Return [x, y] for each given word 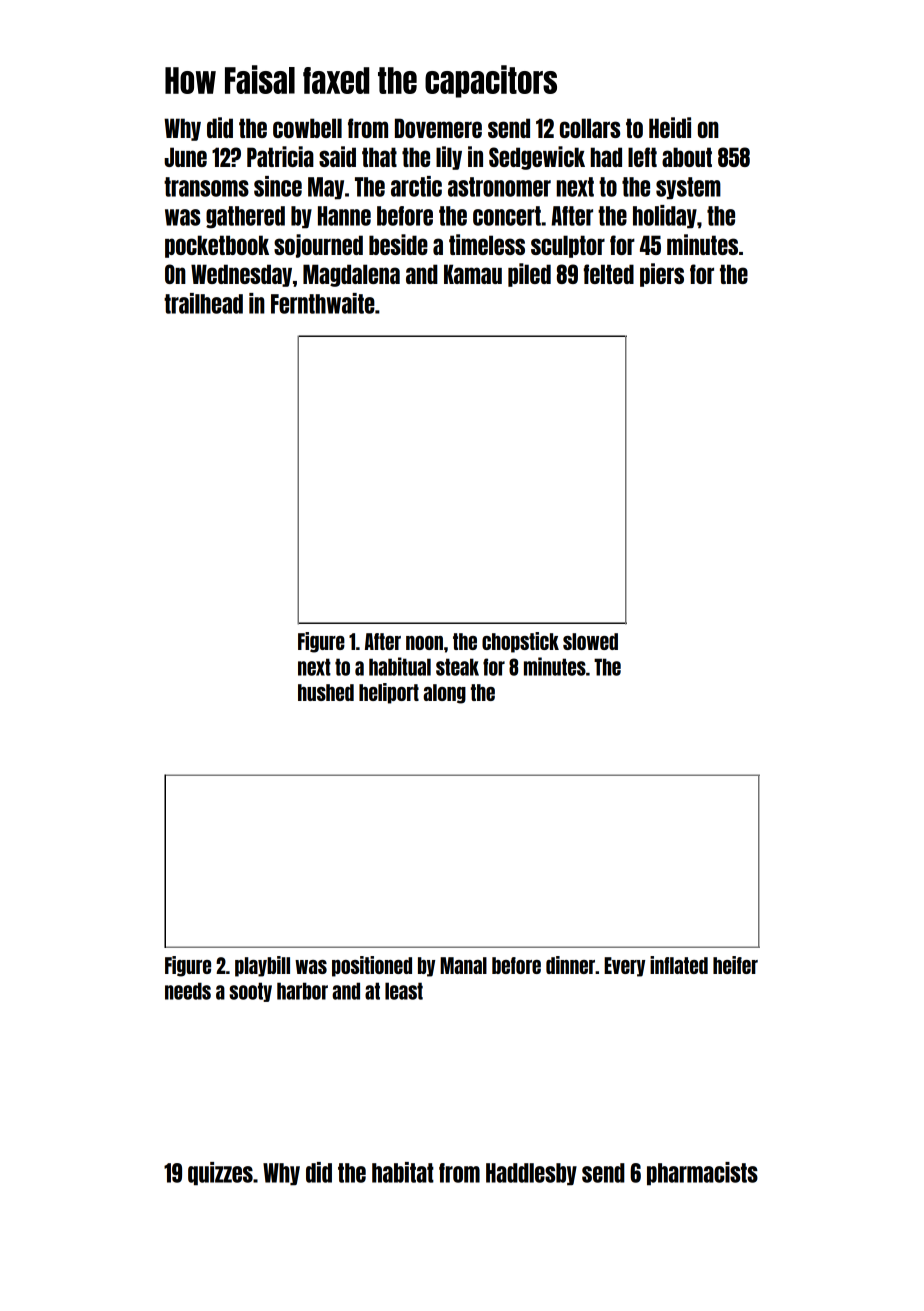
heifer [735, 965]
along [444, 694]
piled [529, 275]
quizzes [220, 1174]
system [688, 188]
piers [662, 275]
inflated [679, 965]
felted [608, 274]
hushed [326, 692]
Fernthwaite [323, 303]
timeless [487, 244]
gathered [245, 217]
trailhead [203, 303]
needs [188, 991]
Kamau [473, 274]
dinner [570, 965]
